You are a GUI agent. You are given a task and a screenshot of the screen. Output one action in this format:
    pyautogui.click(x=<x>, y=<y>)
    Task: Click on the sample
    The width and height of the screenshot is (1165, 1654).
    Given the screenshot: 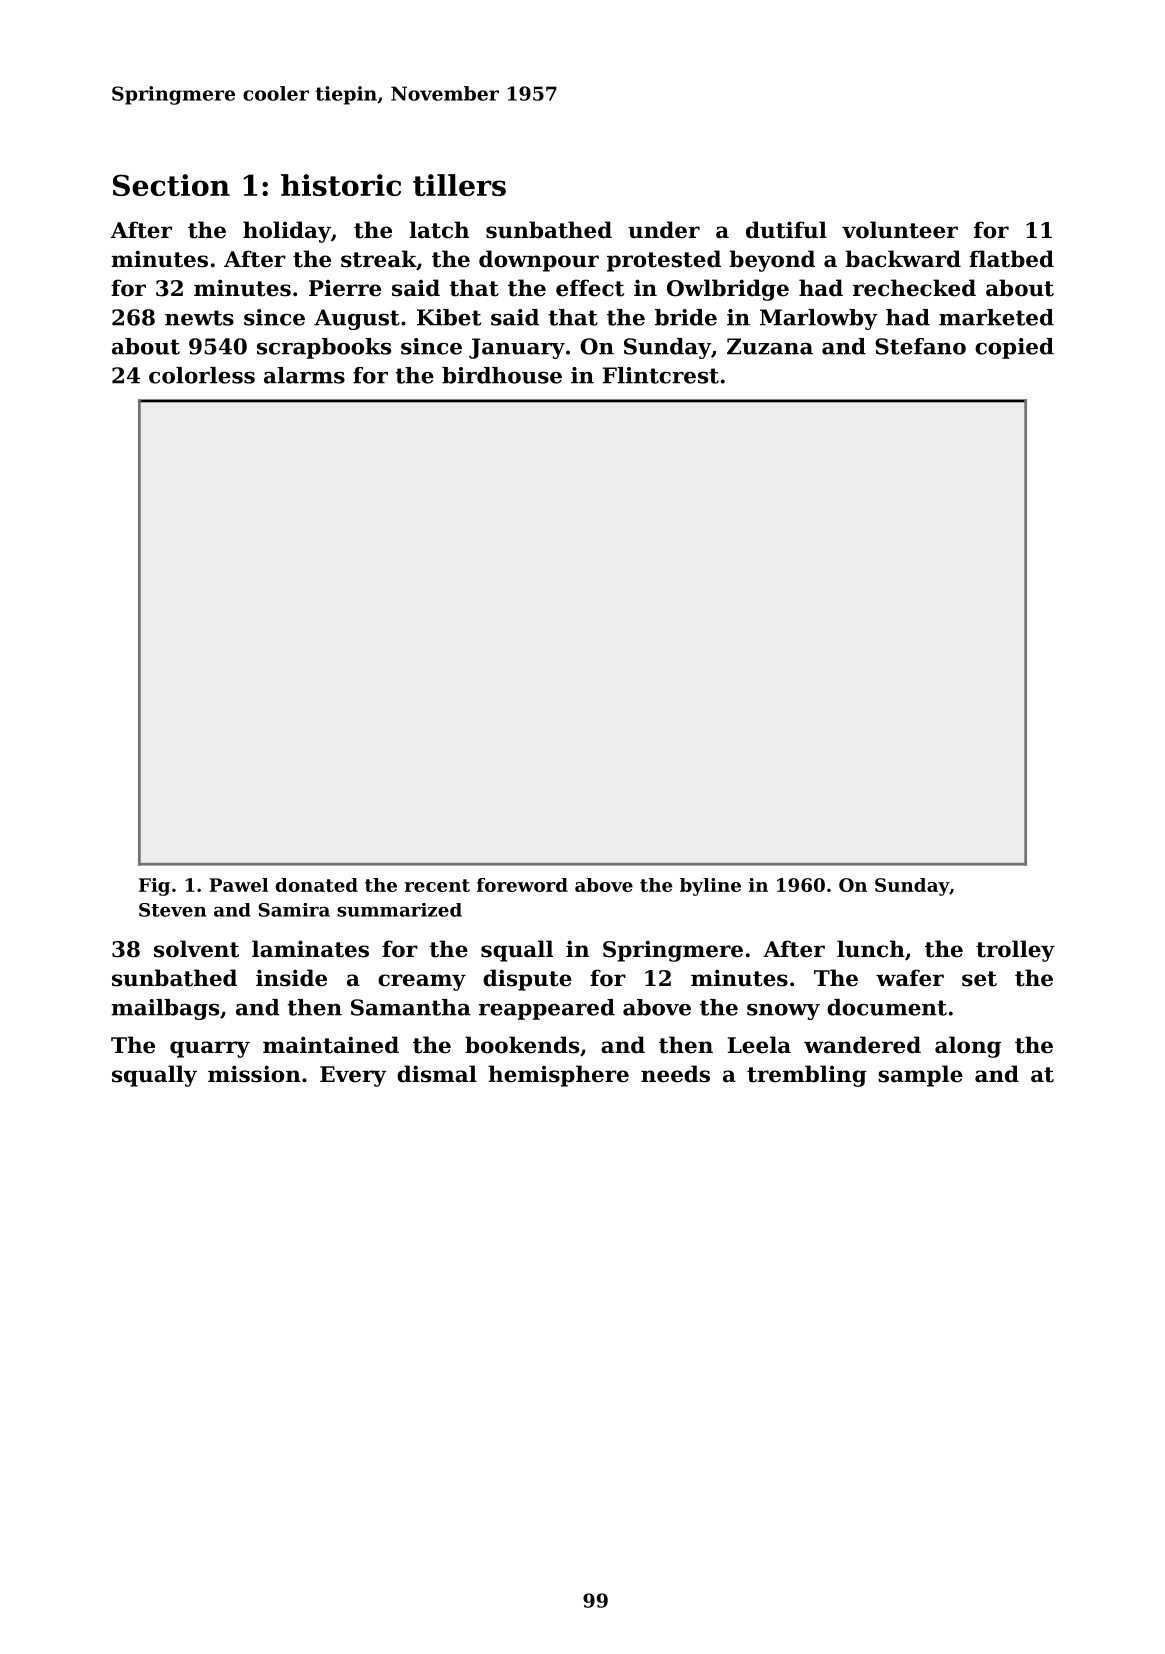 What is the action you would take?
    pyautogui.click(x=920, y=1076)
